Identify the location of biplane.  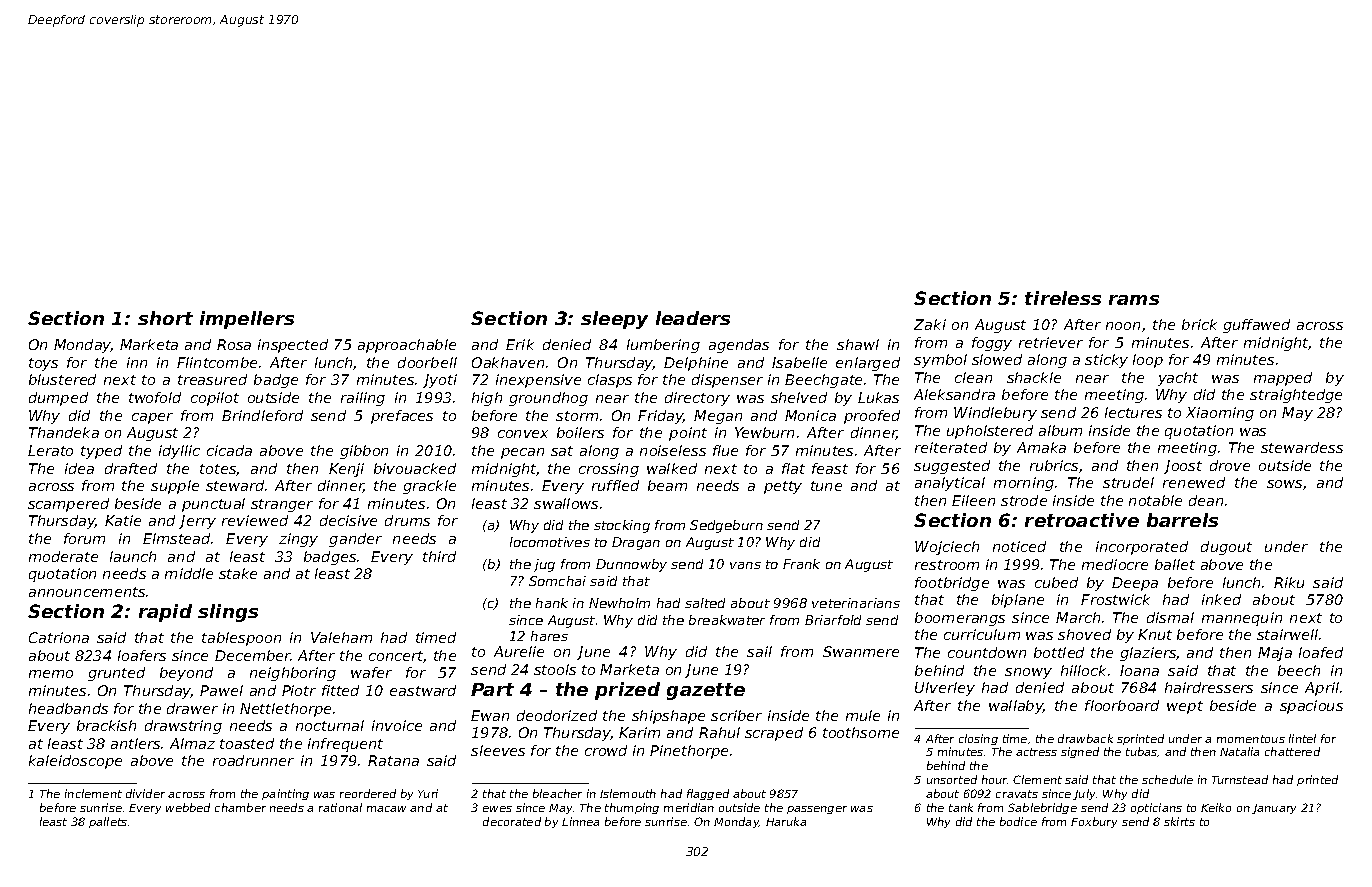
(1018, 601).
